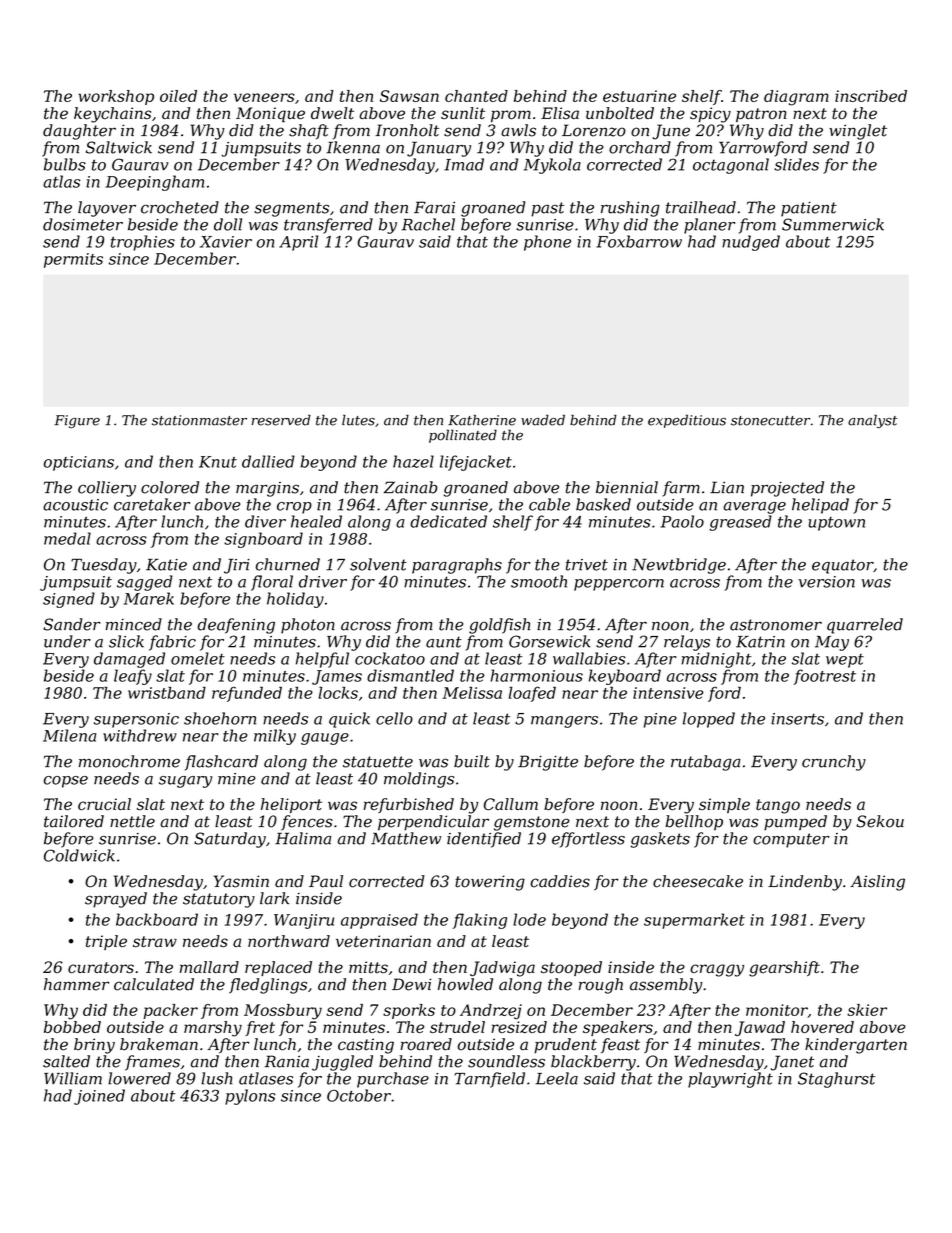  I want to click on bobbed, so click(72, 1027).
